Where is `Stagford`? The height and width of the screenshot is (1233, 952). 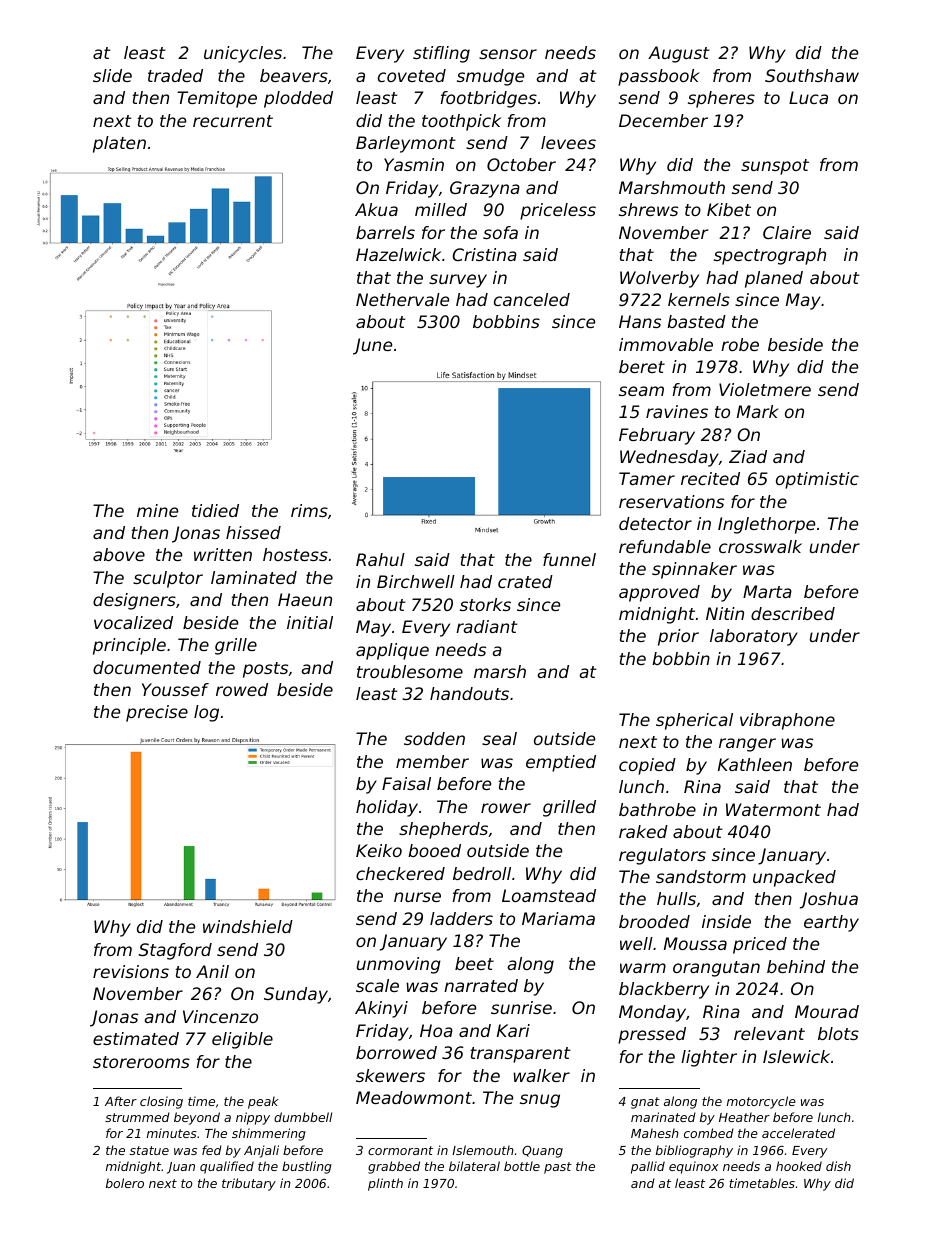
Stagford is located at coordinates (175, 951).
